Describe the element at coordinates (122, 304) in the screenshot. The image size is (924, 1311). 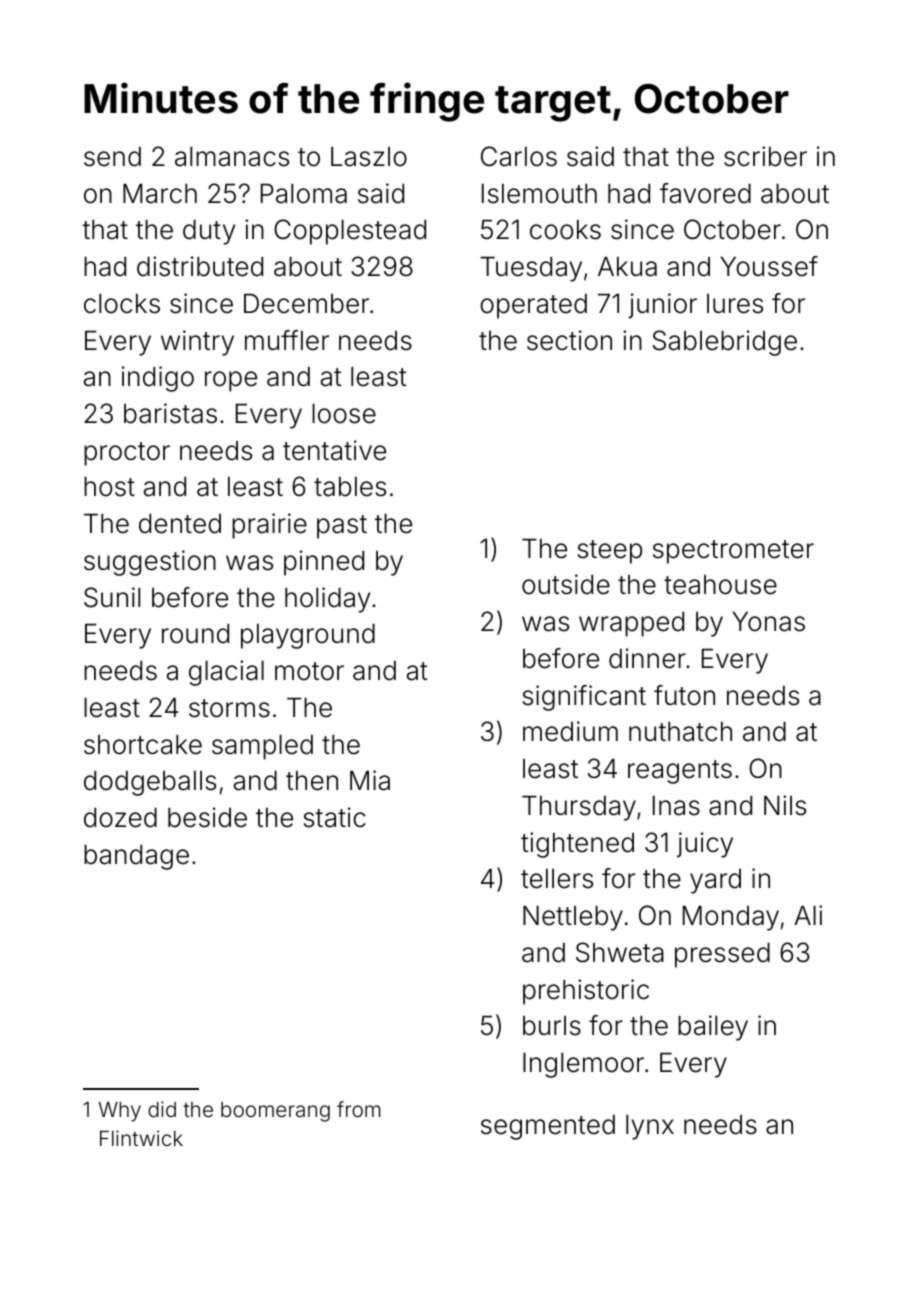
I see `clocks` at that location.
